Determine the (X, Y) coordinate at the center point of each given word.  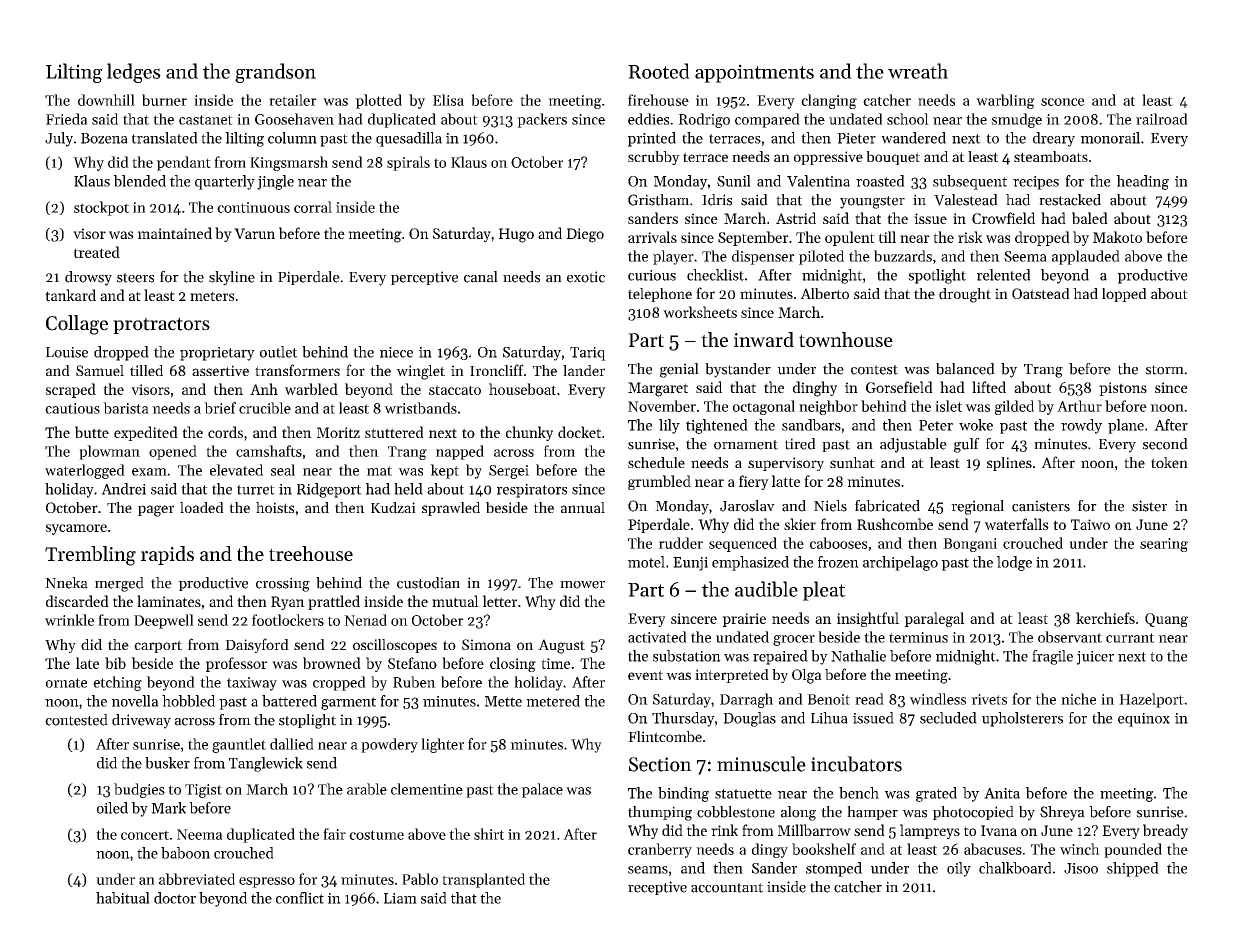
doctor (175, 898)
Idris (717, 200)
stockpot (101, 208)
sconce (1062, 102)
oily (959, 869)
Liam (400, 898)
